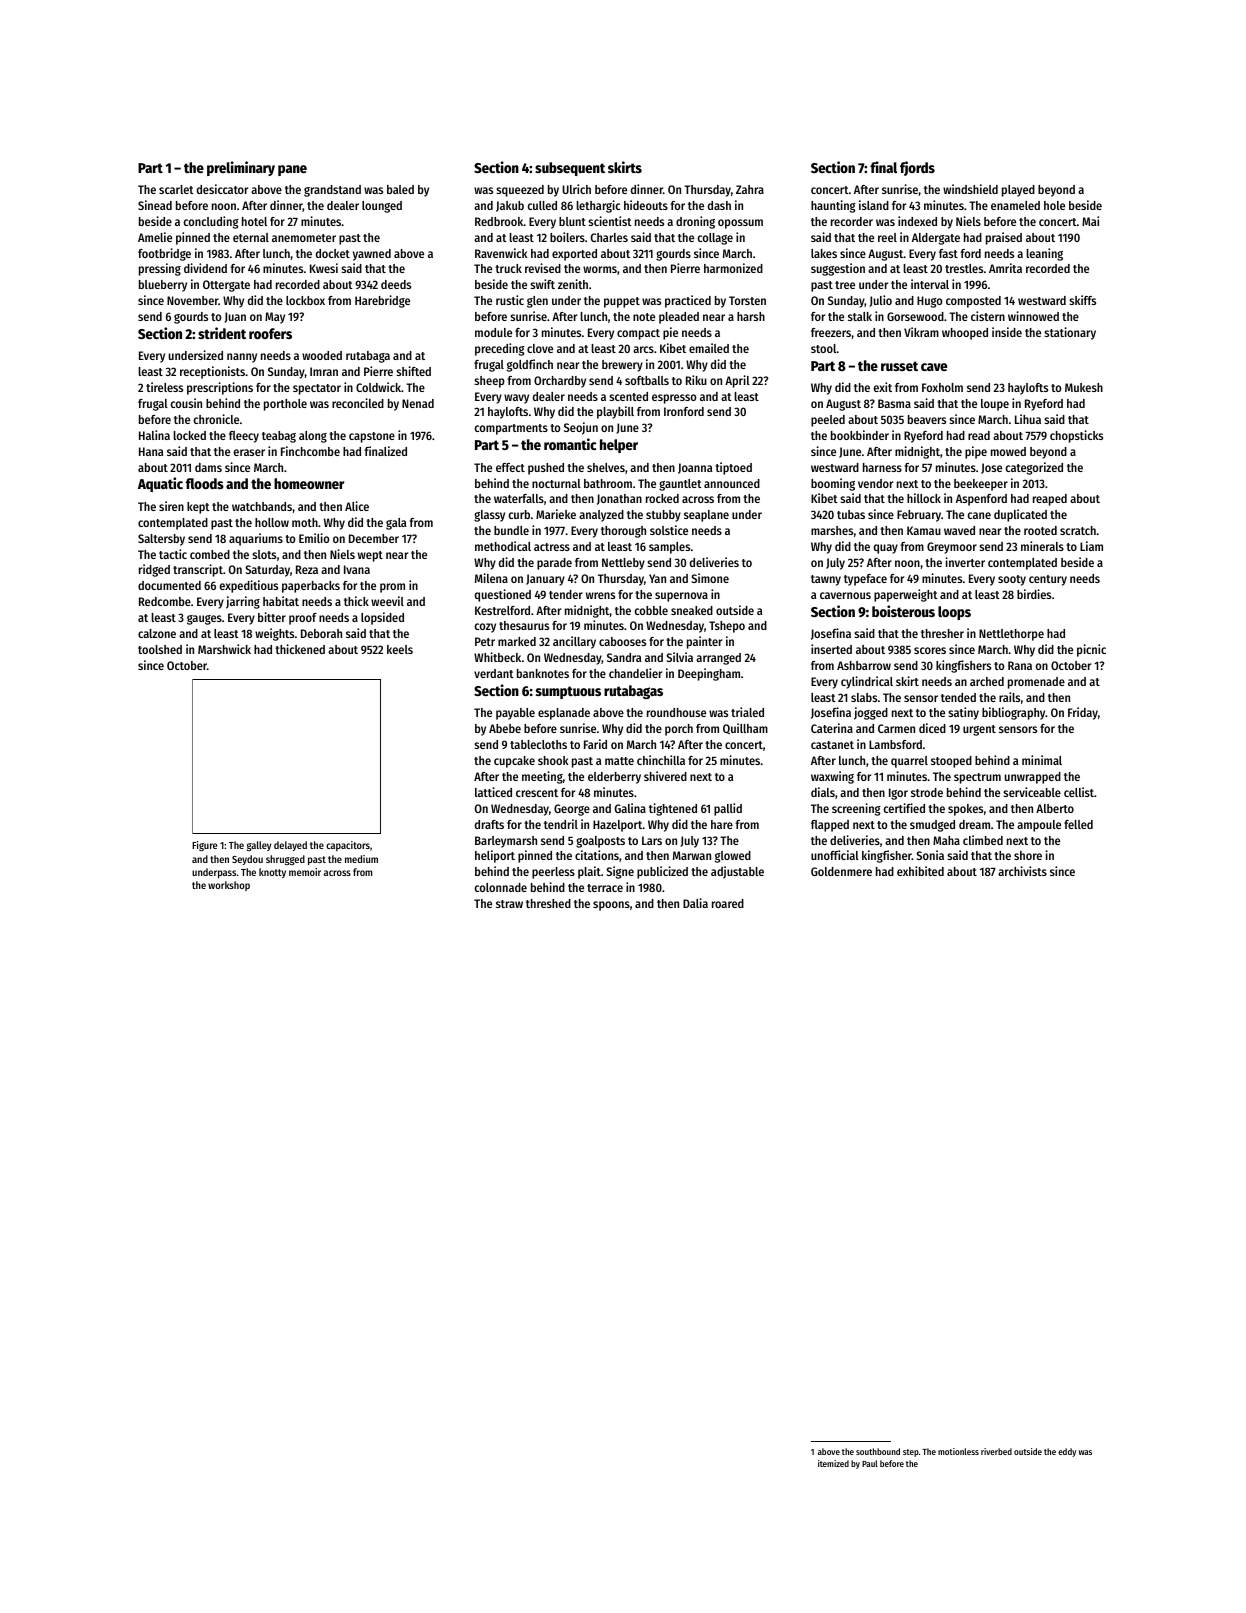 The width and height of the screenshot is (1246, 1613). I want to click on workshop, so click(229, 886).
